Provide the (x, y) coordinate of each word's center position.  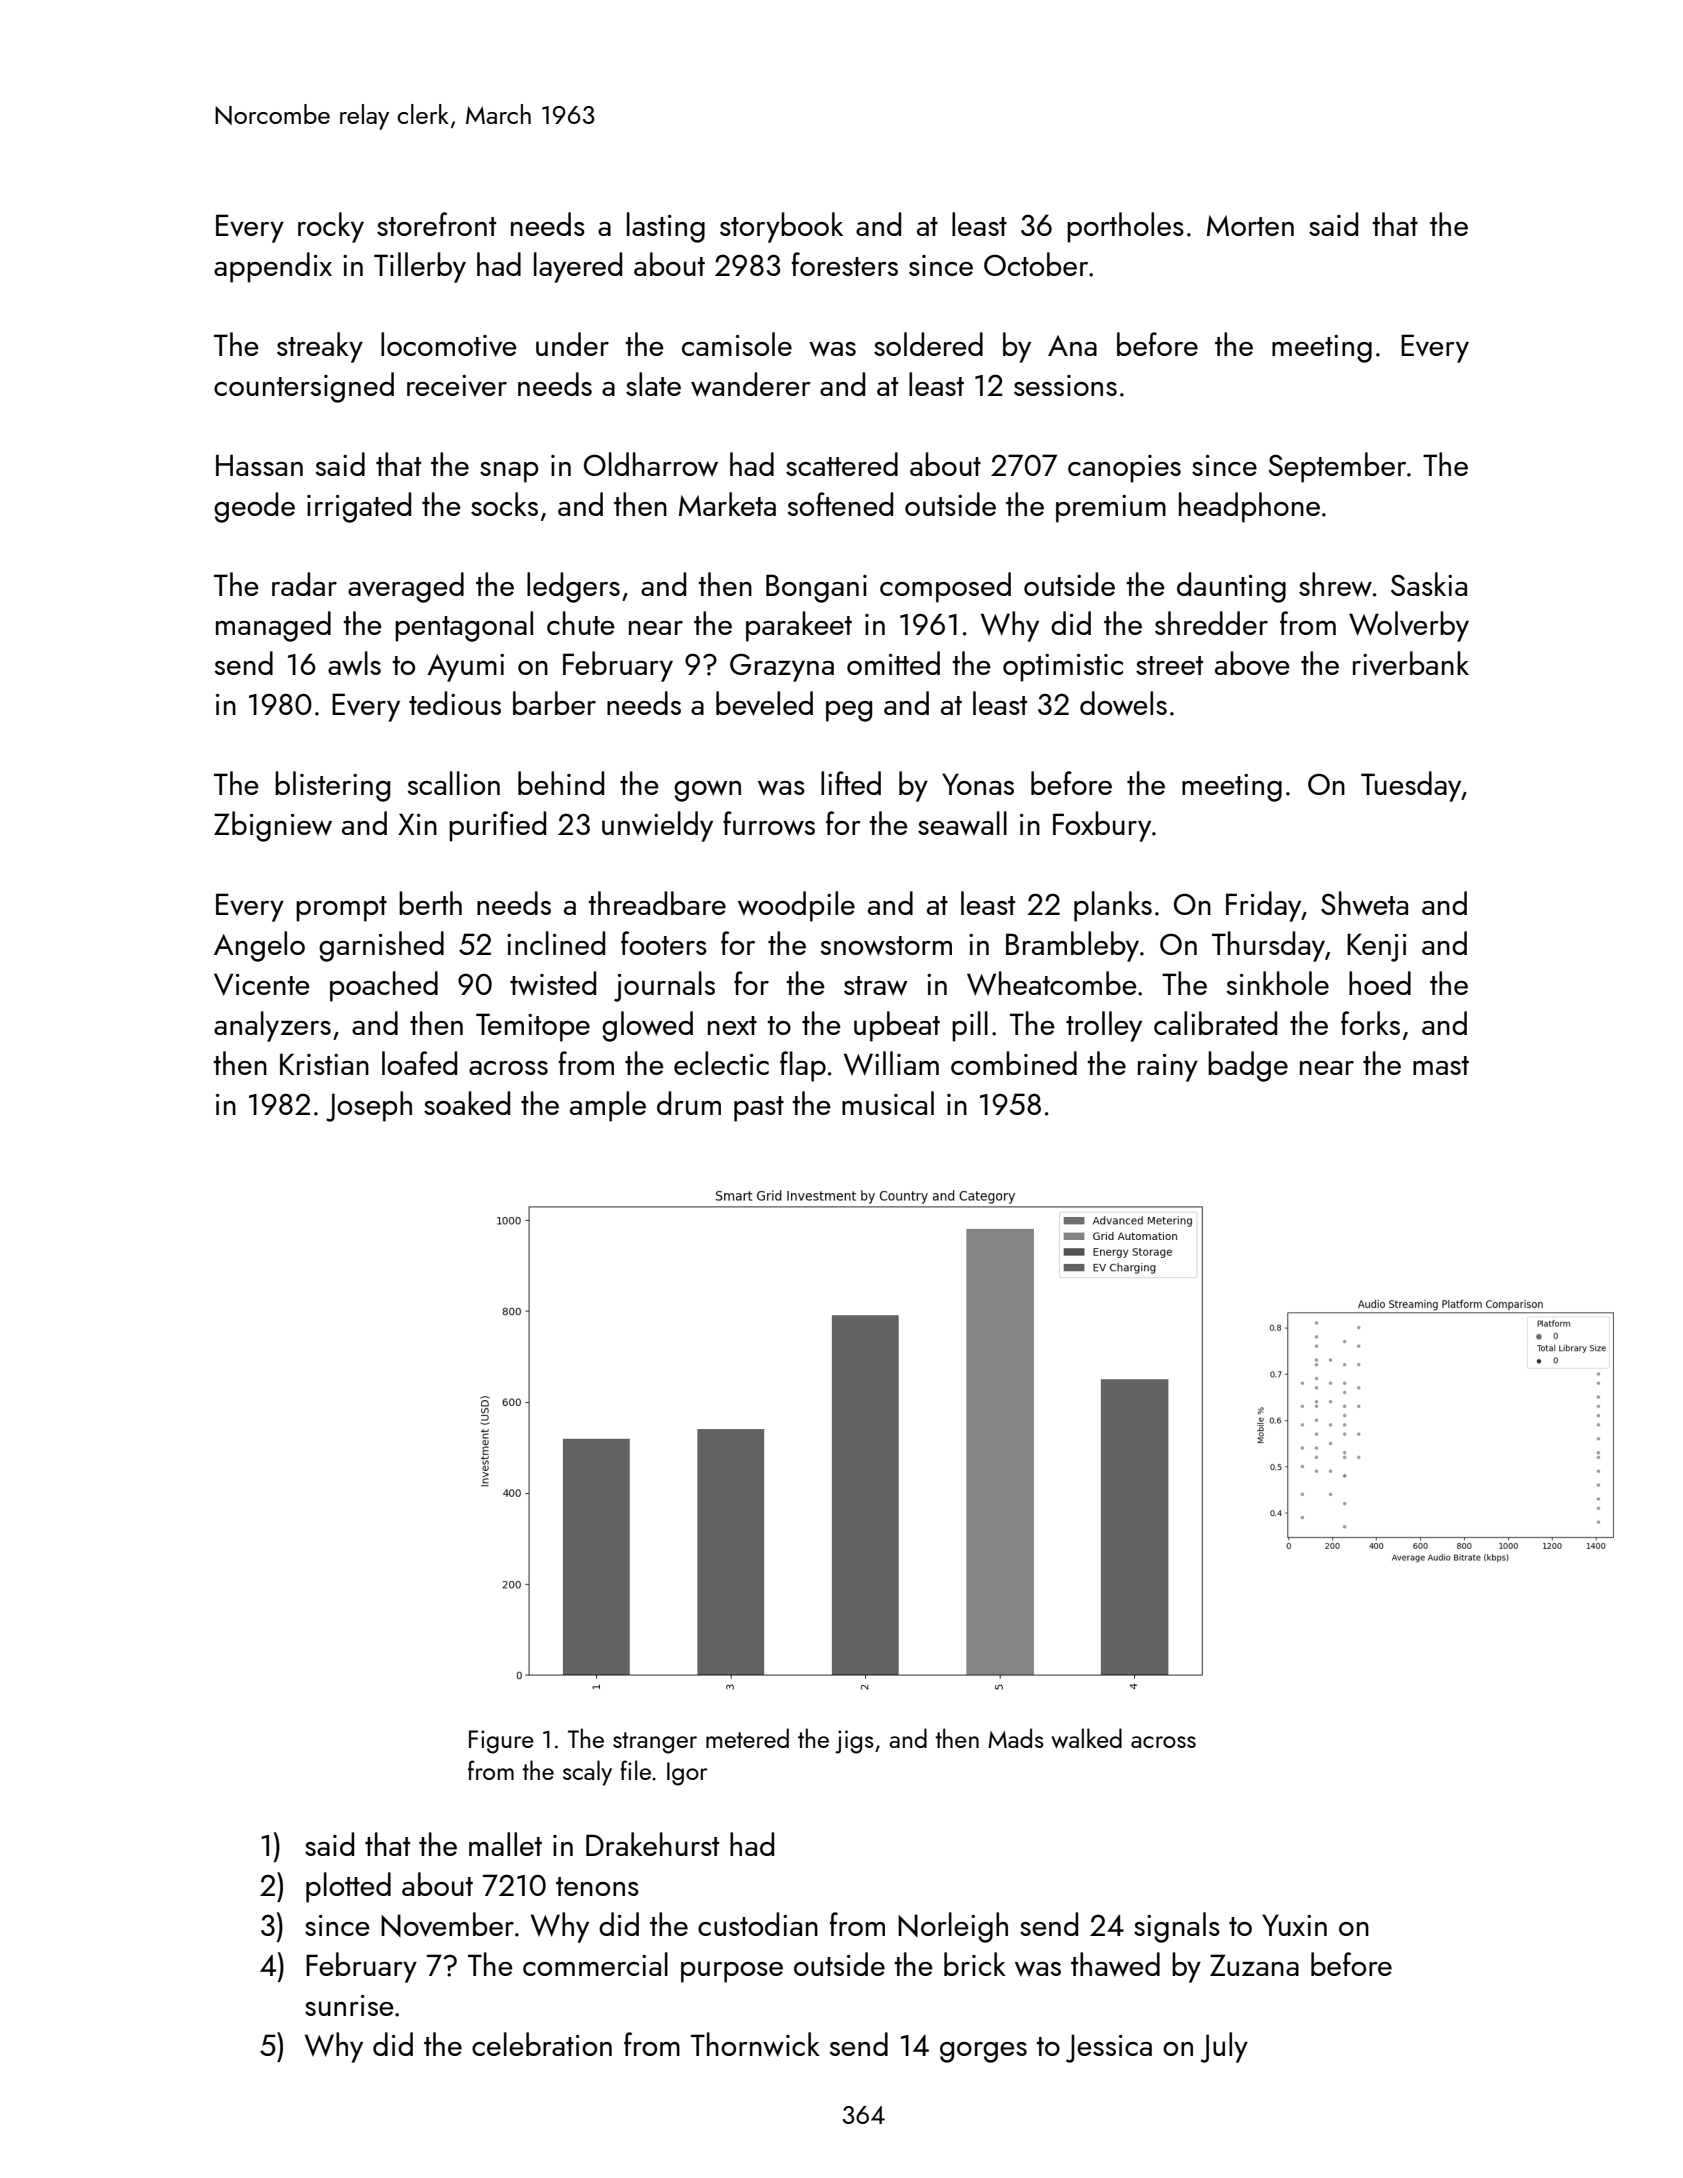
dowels (1123, 703)
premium (1111, 509)
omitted (893, 663)
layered (578, 267)
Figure (501, 1742)
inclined (556, 943)
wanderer (751, 384)
